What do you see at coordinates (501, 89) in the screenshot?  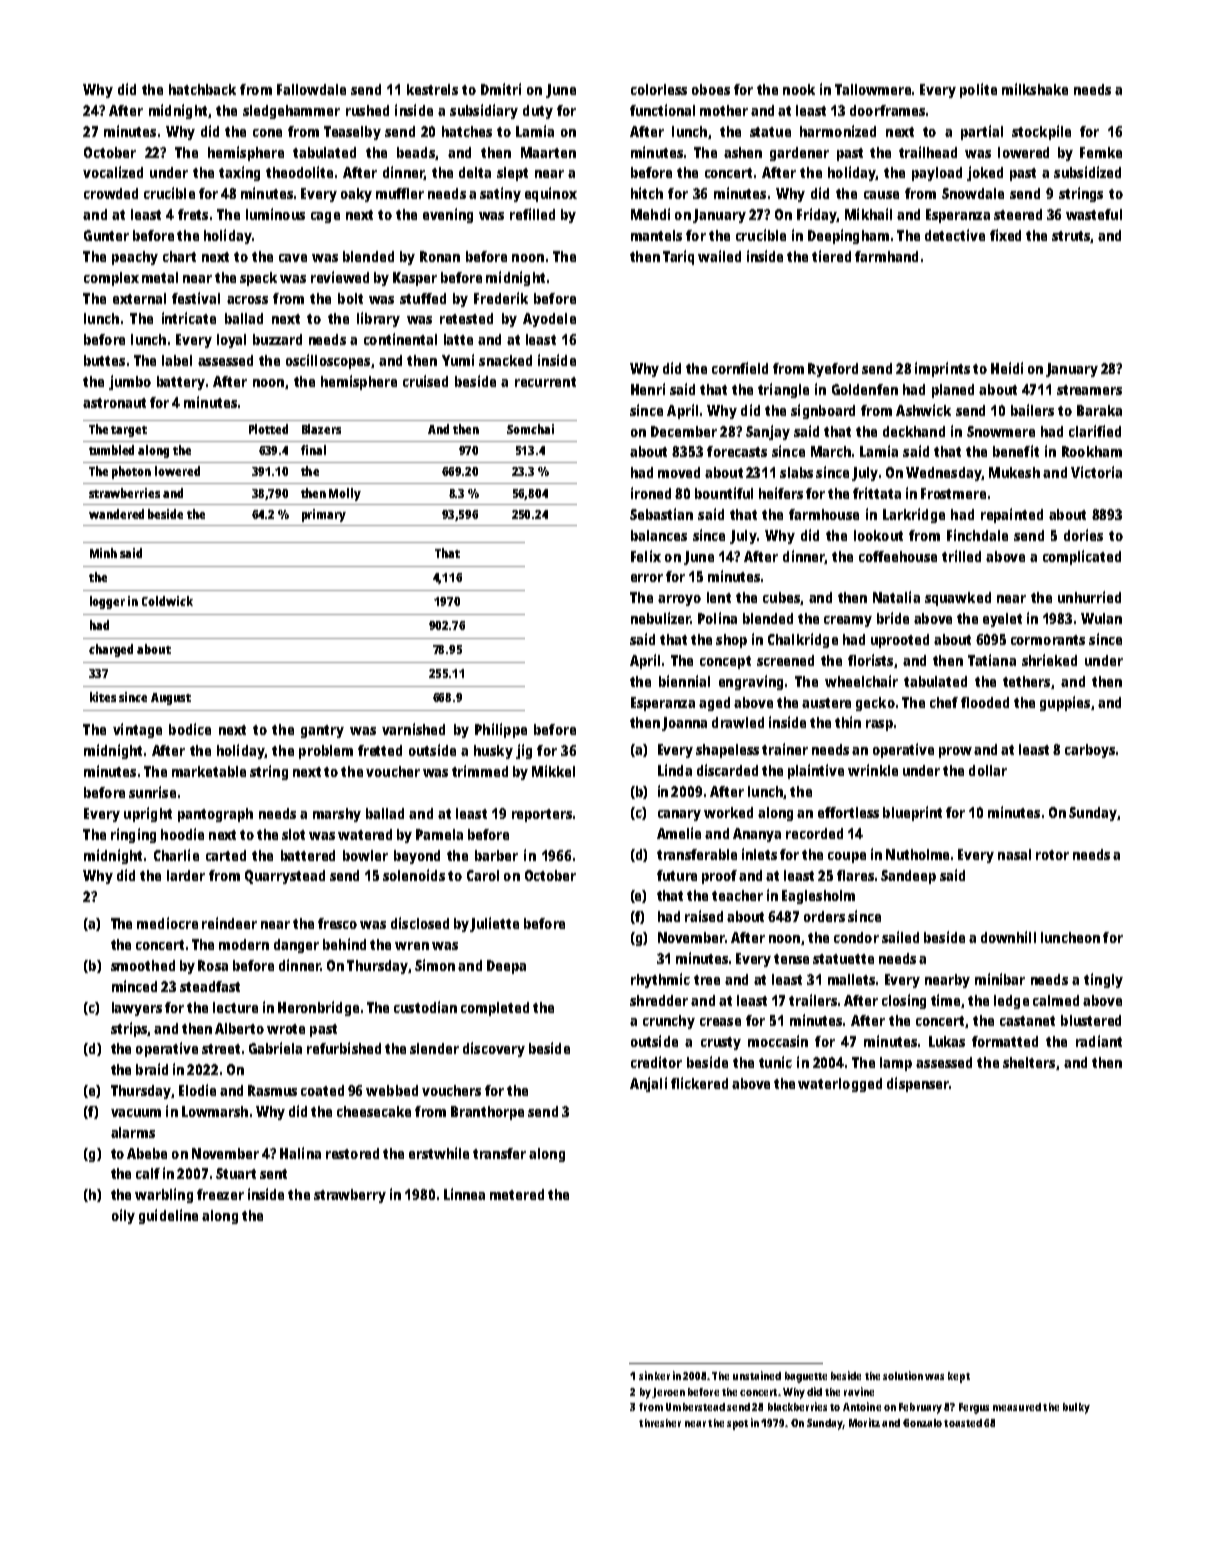 I see `Dmitri` at bounding box center [501, 89].
